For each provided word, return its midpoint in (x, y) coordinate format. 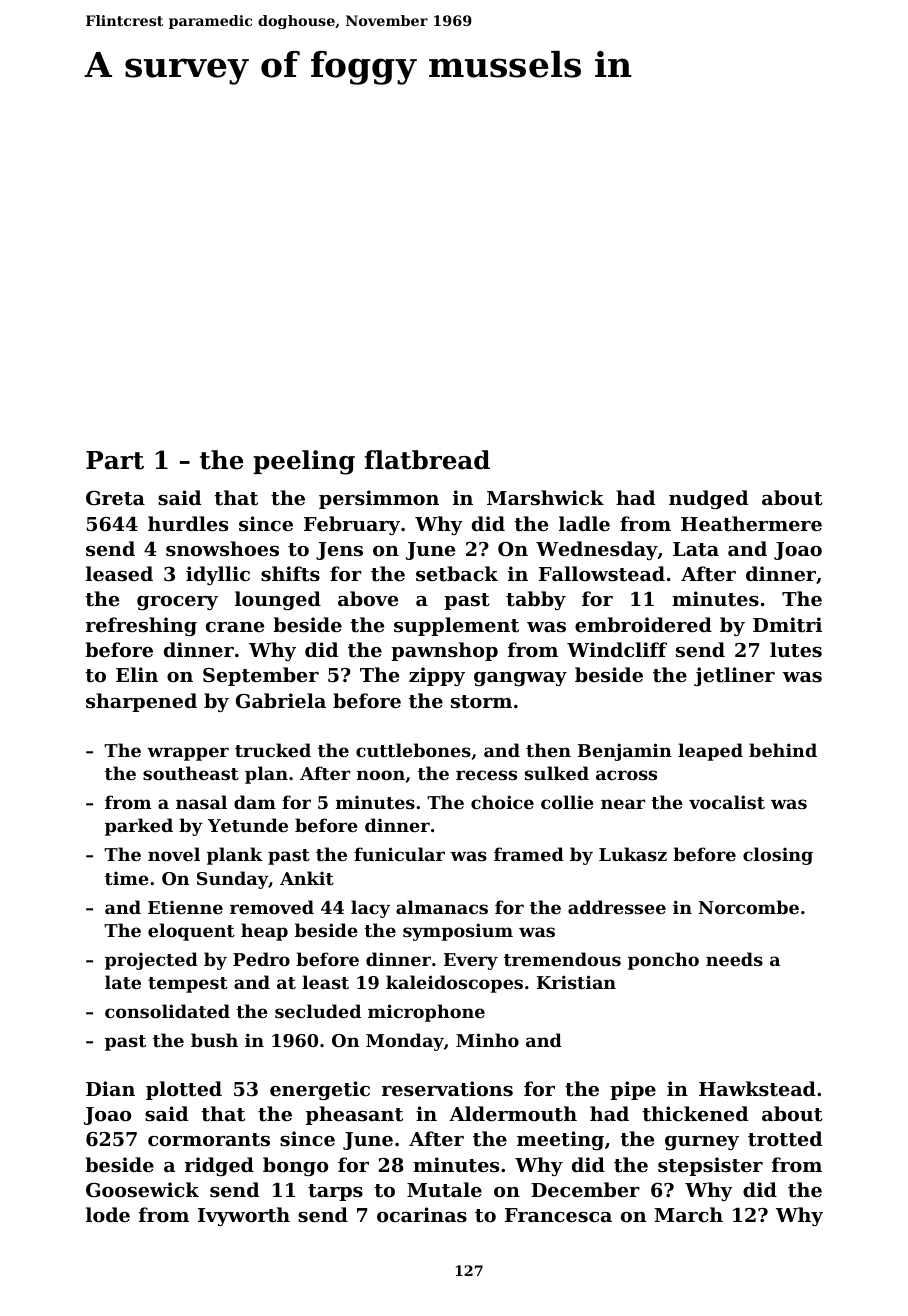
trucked (273, 750)
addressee (617, 907)
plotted (184, 1090)
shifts (290, 574)
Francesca (558, 1215)
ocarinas (422, 1215)
